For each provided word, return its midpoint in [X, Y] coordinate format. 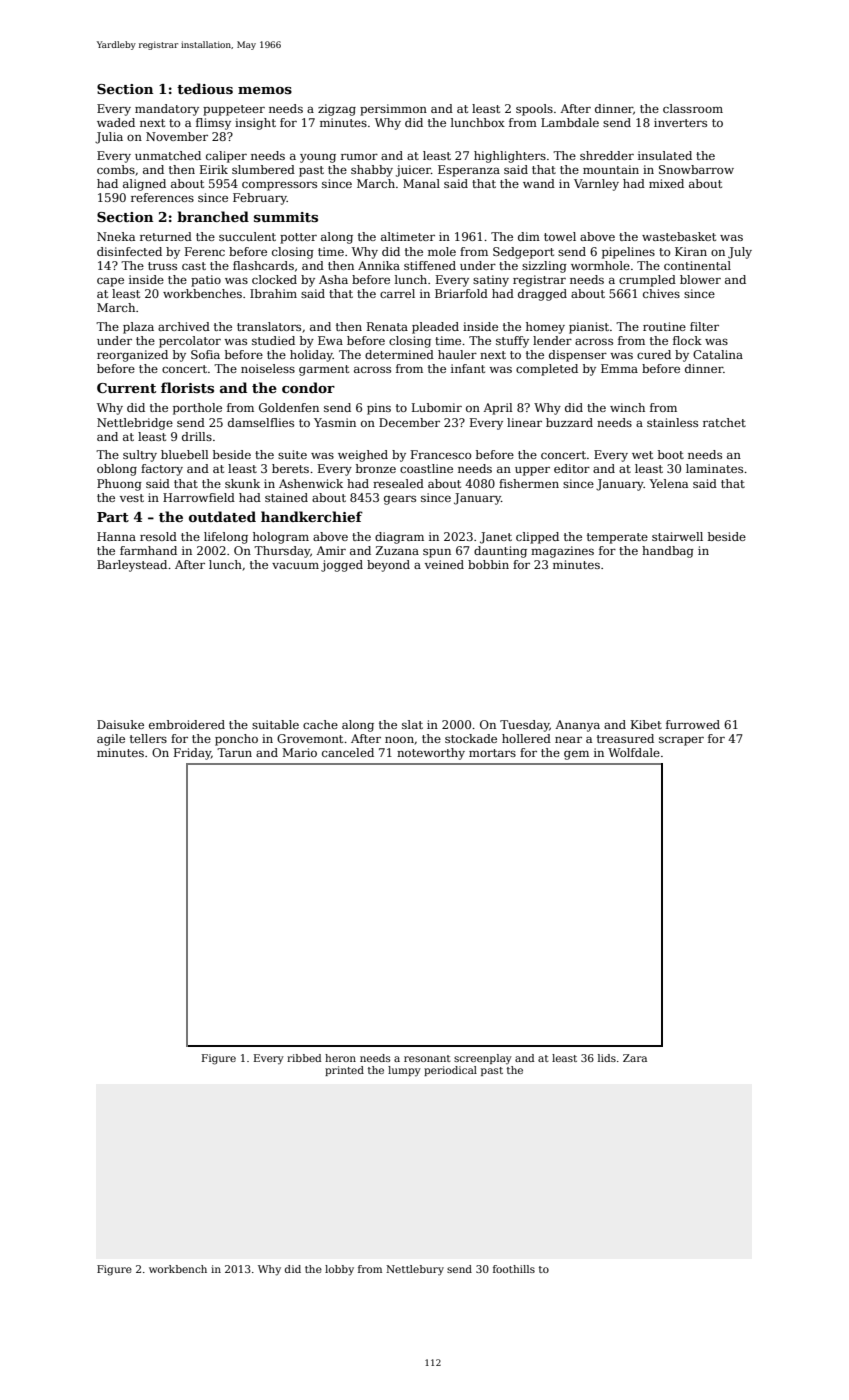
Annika [379, 265]
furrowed [693, 724]
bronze [376, 468]
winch [627, 407]
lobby [339, 1270]
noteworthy [431, 754]
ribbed [304, 1058]
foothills [514, 1269]
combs [116, 169]
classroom [693, 108]
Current [126, 388]
